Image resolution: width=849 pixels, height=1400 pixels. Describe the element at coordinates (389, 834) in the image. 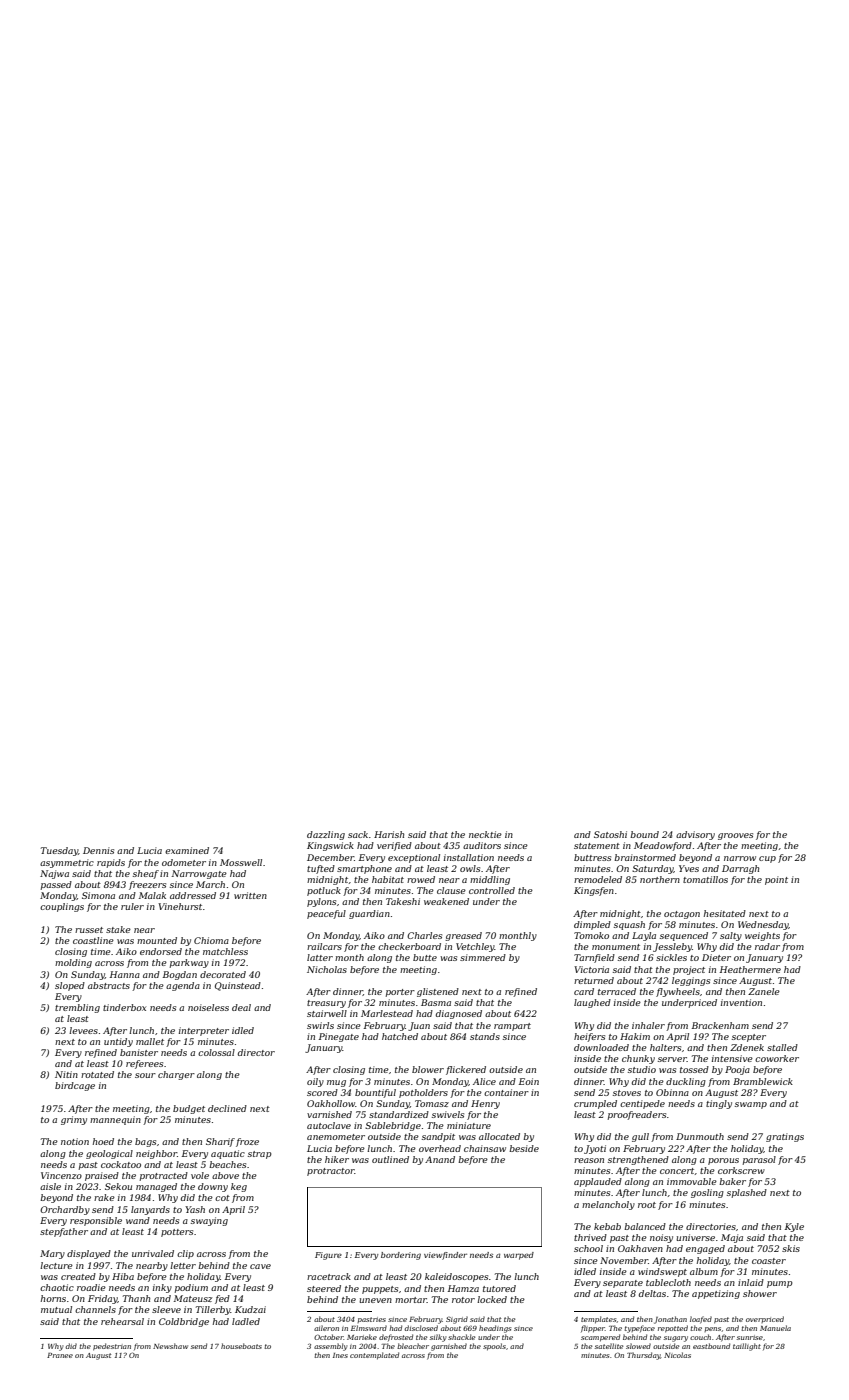

I see `Harish` at that location.
